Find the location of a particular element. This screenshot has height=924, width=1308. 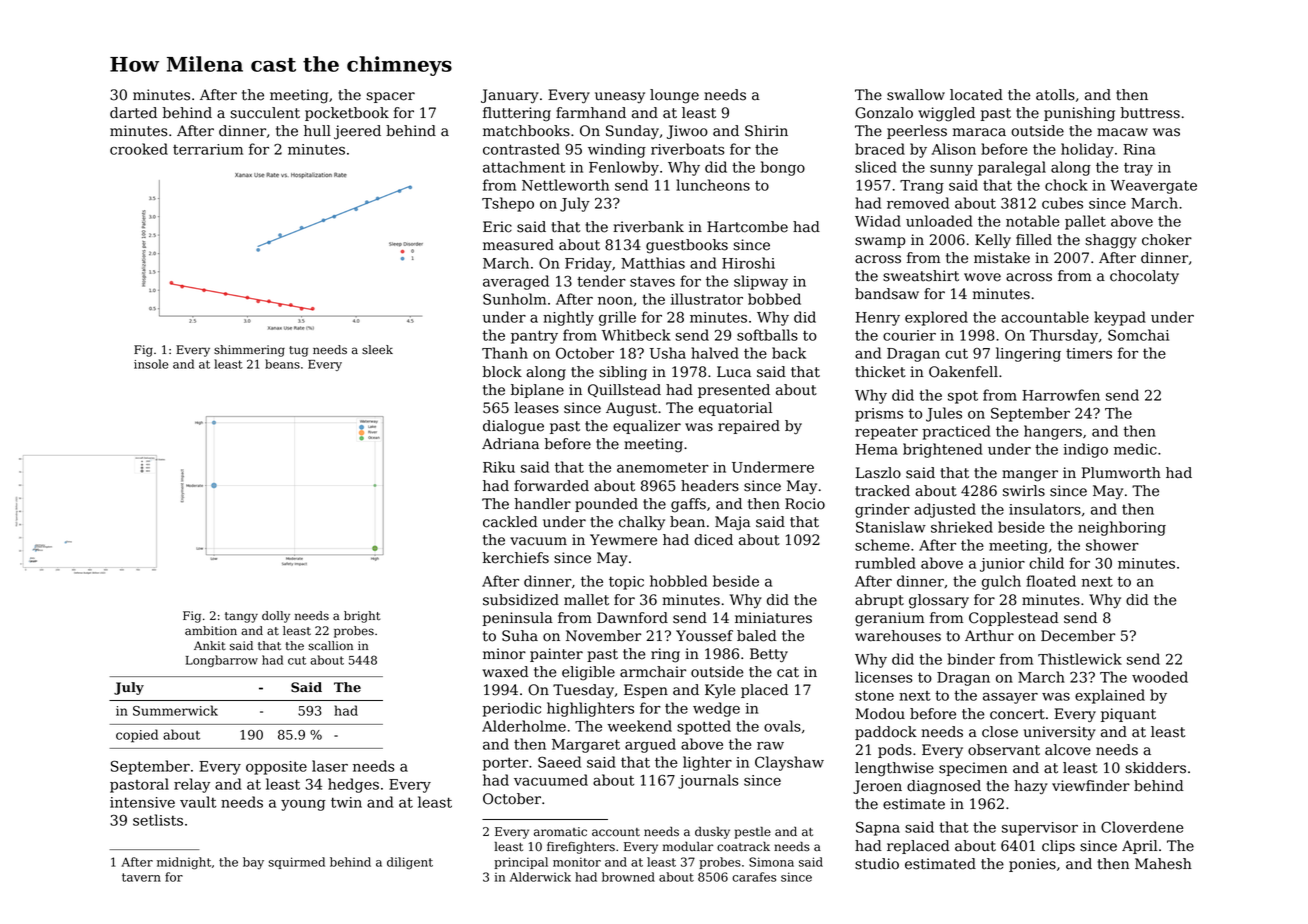

averaged is located at coordinates (516, 282).
